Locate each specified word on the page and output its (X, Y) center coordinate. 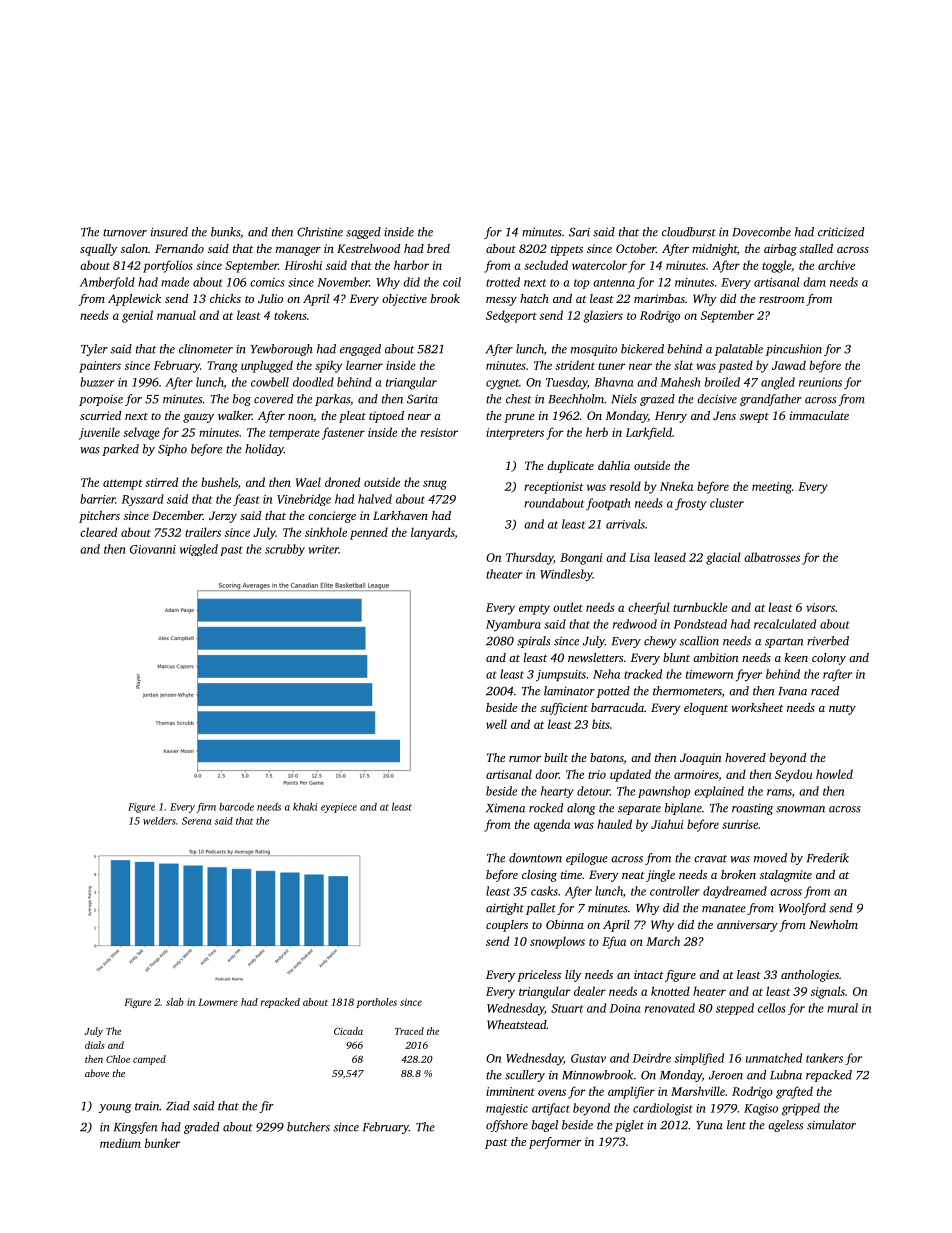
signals (828, 992)
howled (834, 774)
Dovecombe (761, 232)
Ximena (505, 808)
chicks (225, 298)
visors (820, 607)
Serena (197, 821)
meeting (772, 488)
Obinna (565, 924)
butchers (308, 1127)
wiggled (199, 550)
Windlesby (566, 575)
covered (273, 399)
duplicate (570, 467)
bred (438, 248)
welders (159, 821)
